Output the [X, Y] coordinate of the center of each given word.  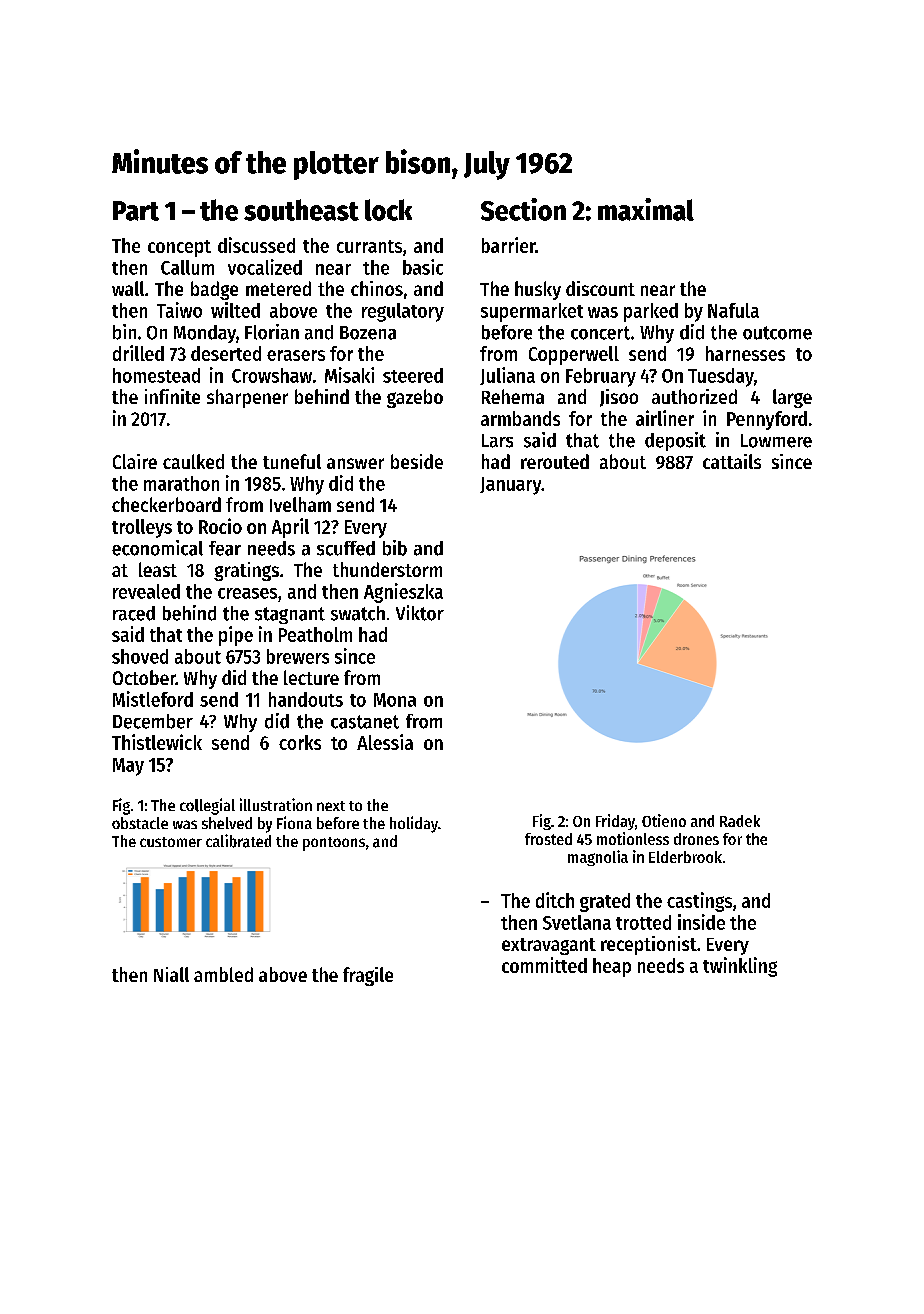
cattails [732, 461]
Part [136, 211]
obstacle [140, 823]
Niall [171, 974]
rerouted [555, 461]
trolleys [142, 528]
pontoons [334, 844]
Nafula [733, 310]
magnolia [598, 858]
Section [523, 209]
